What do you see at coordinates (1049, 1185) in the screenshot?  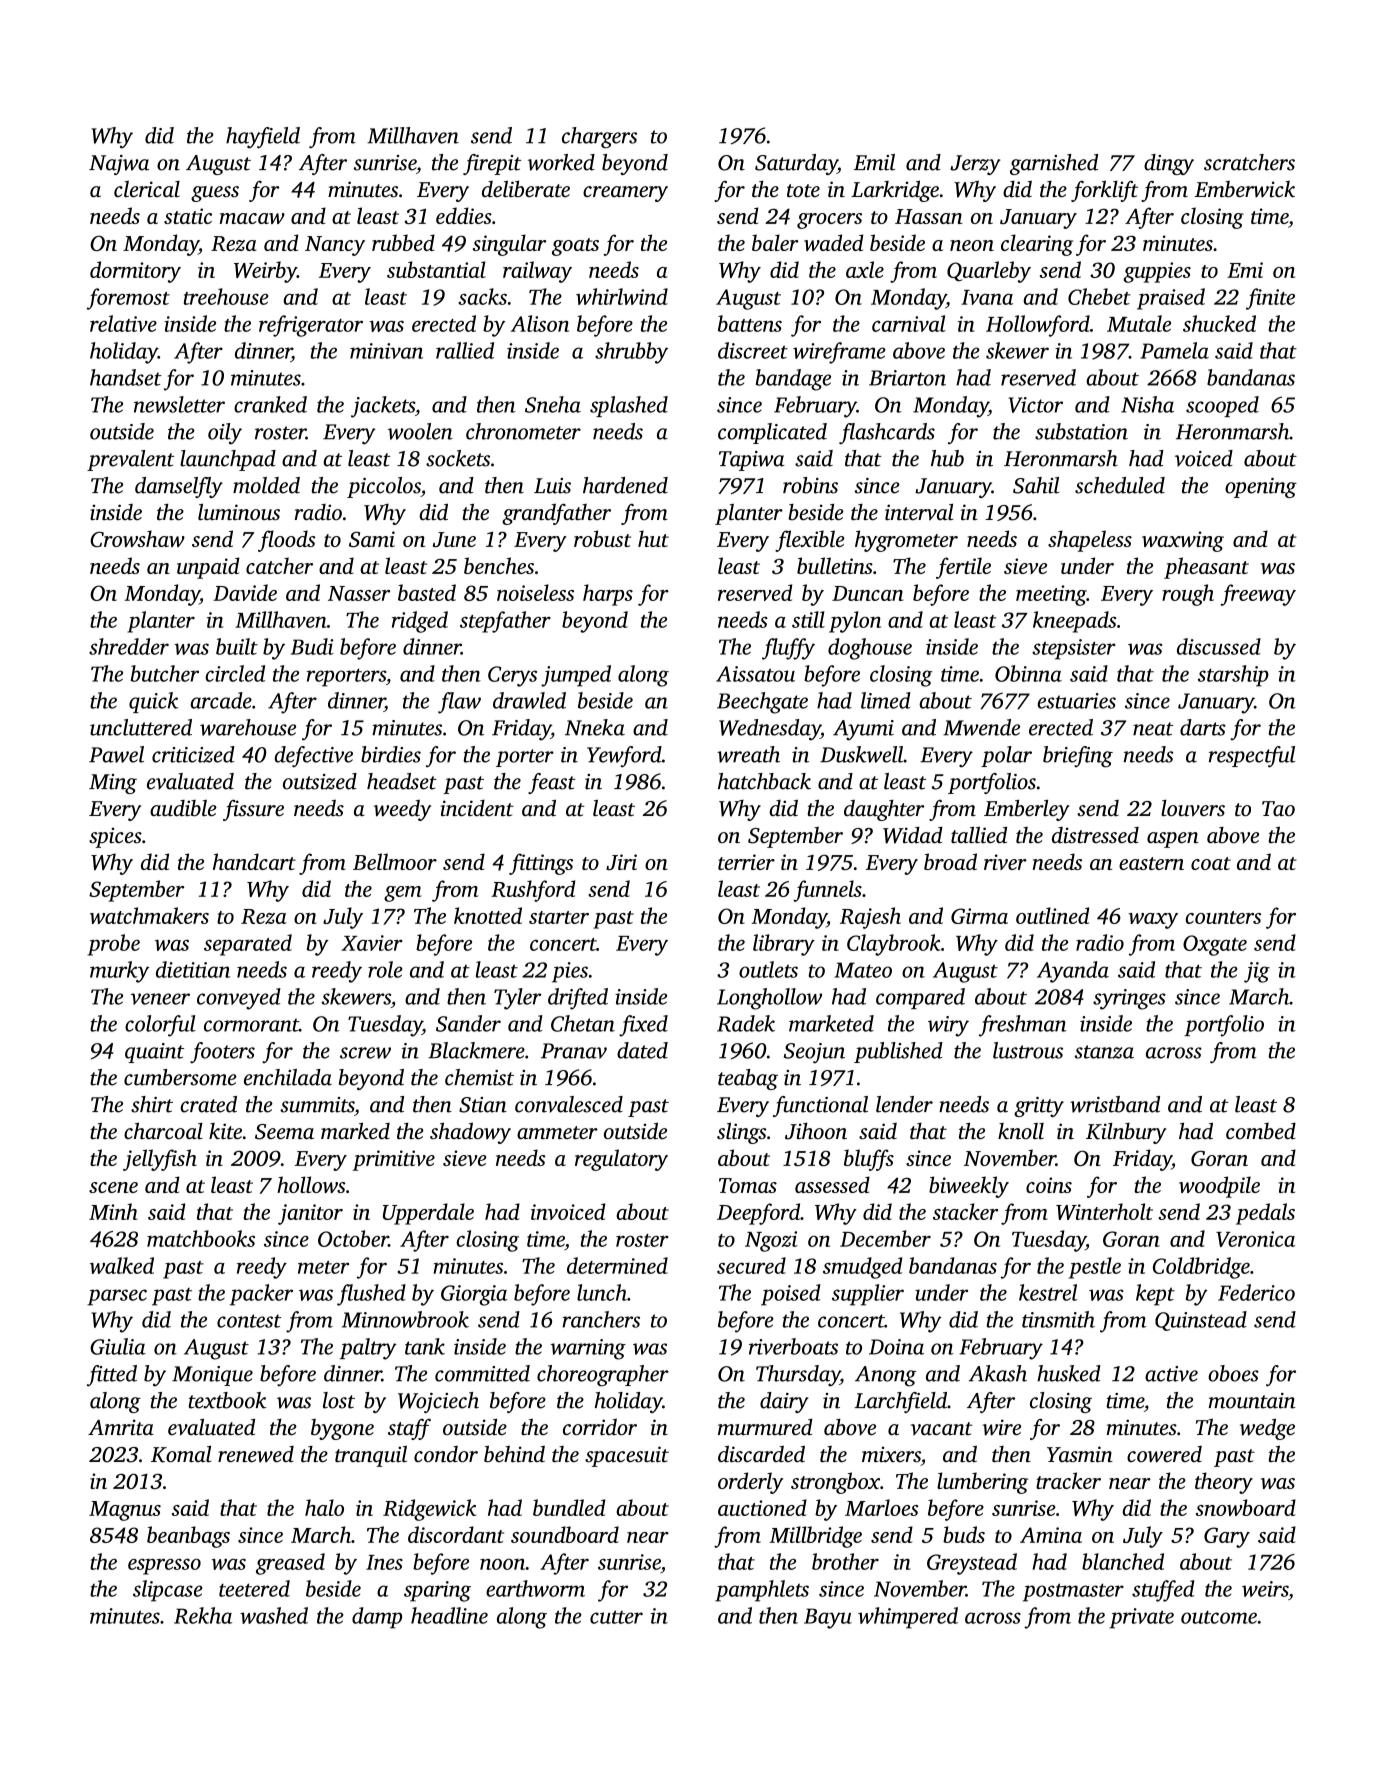 I see `coins` at bounding box center [1049, 1185].
